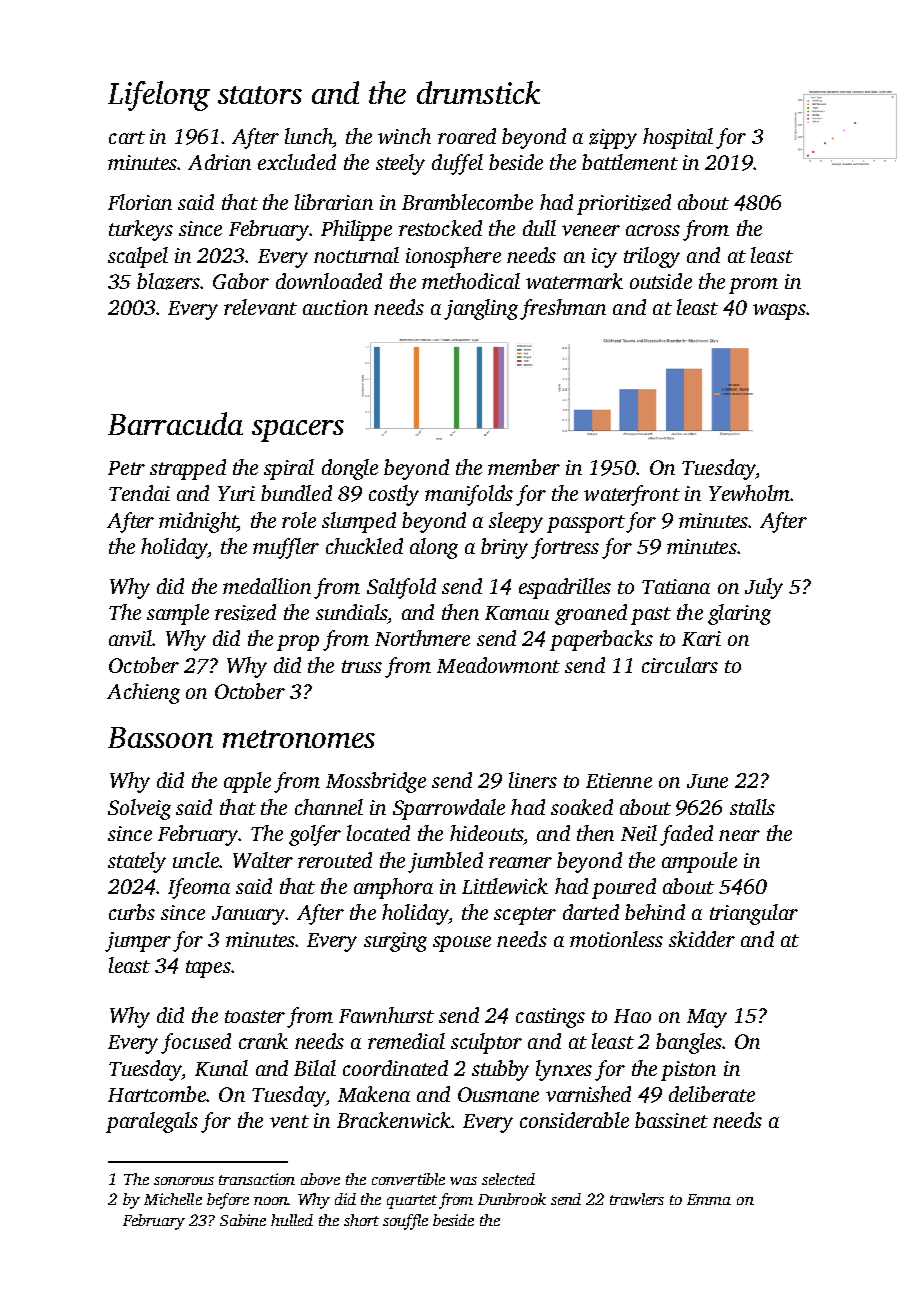 The height and width of the document is (1311, 924). I want to click on Adrian, so click(219, 162).
